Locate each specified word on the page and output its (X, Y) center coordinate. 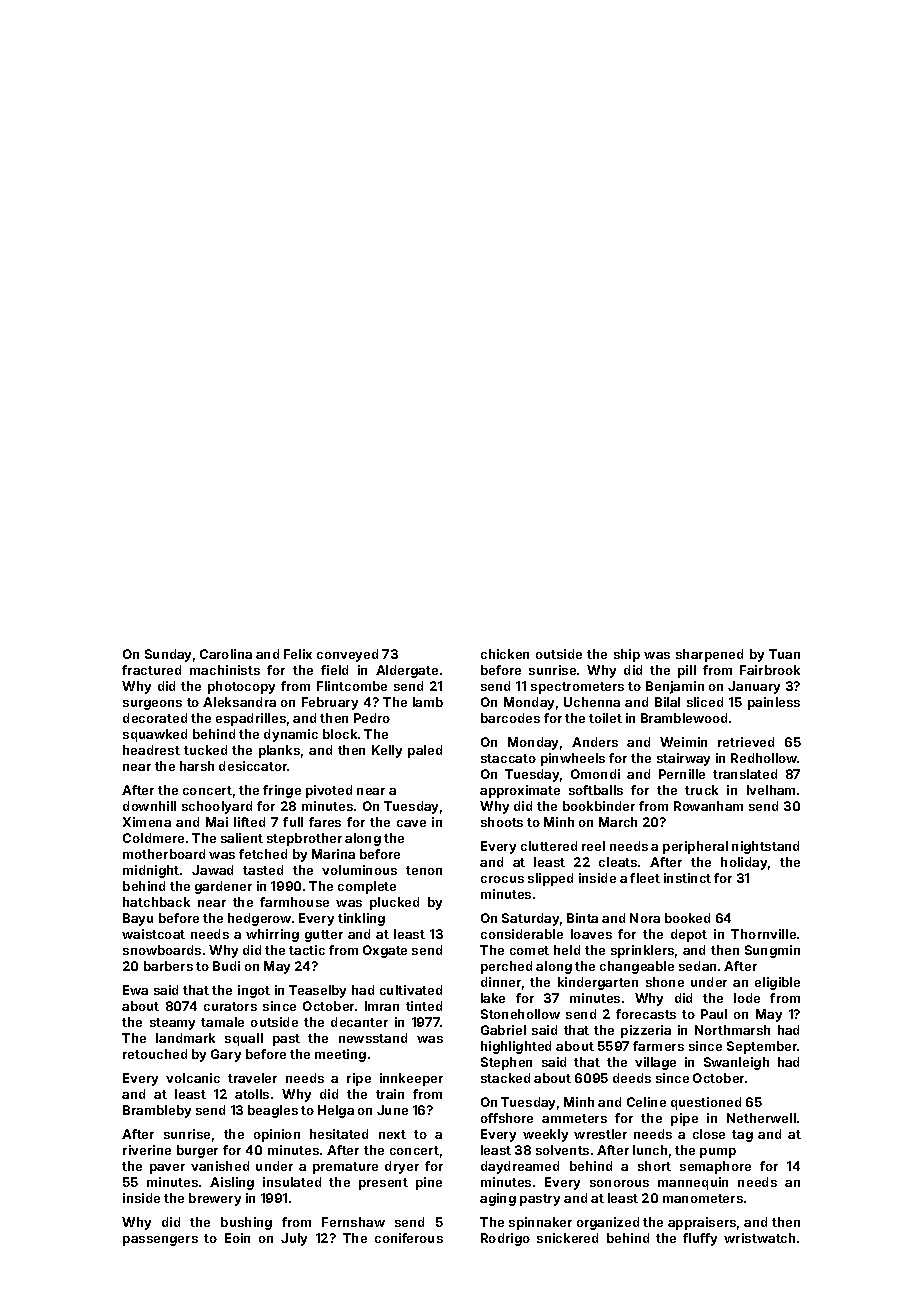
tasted (263, 870)
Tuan (784, 654)
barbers (168, 966)
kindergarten (598, 983)
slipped (550, 879)
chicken (505, 654)
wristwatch (759, 1238)
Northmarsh (732, 1030)
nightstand (765, 847)
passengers (160, 1241)
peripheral (695, 847)
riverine (147, 1150)
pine (429, 1183)
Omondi (595, 774)
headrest (151, 750)
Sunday (168, 655)
